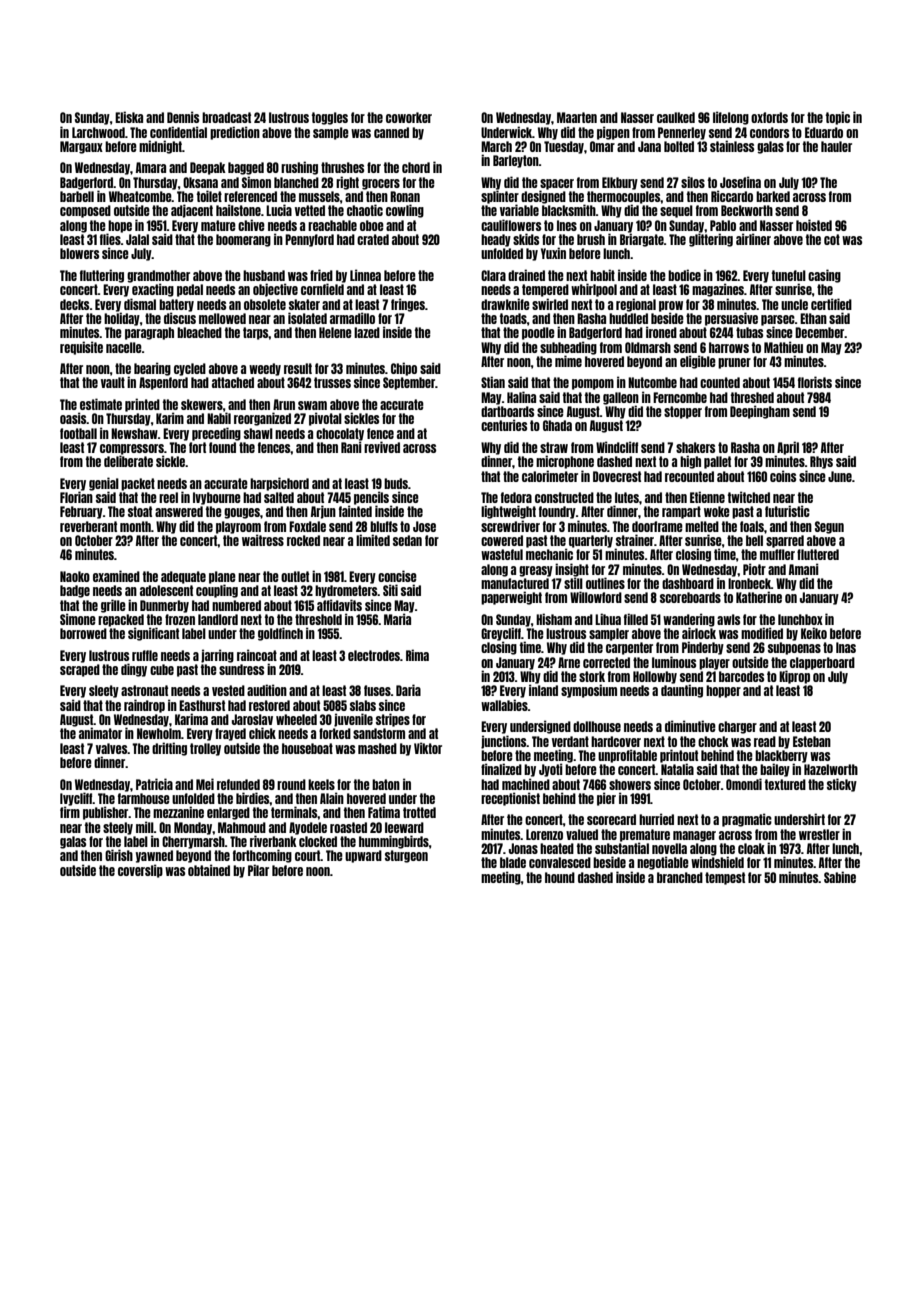 The image size is (924, 1308). What do you see at coordinates (788, 448) in the document?
I see `April` at bounding box center [788, 448].
